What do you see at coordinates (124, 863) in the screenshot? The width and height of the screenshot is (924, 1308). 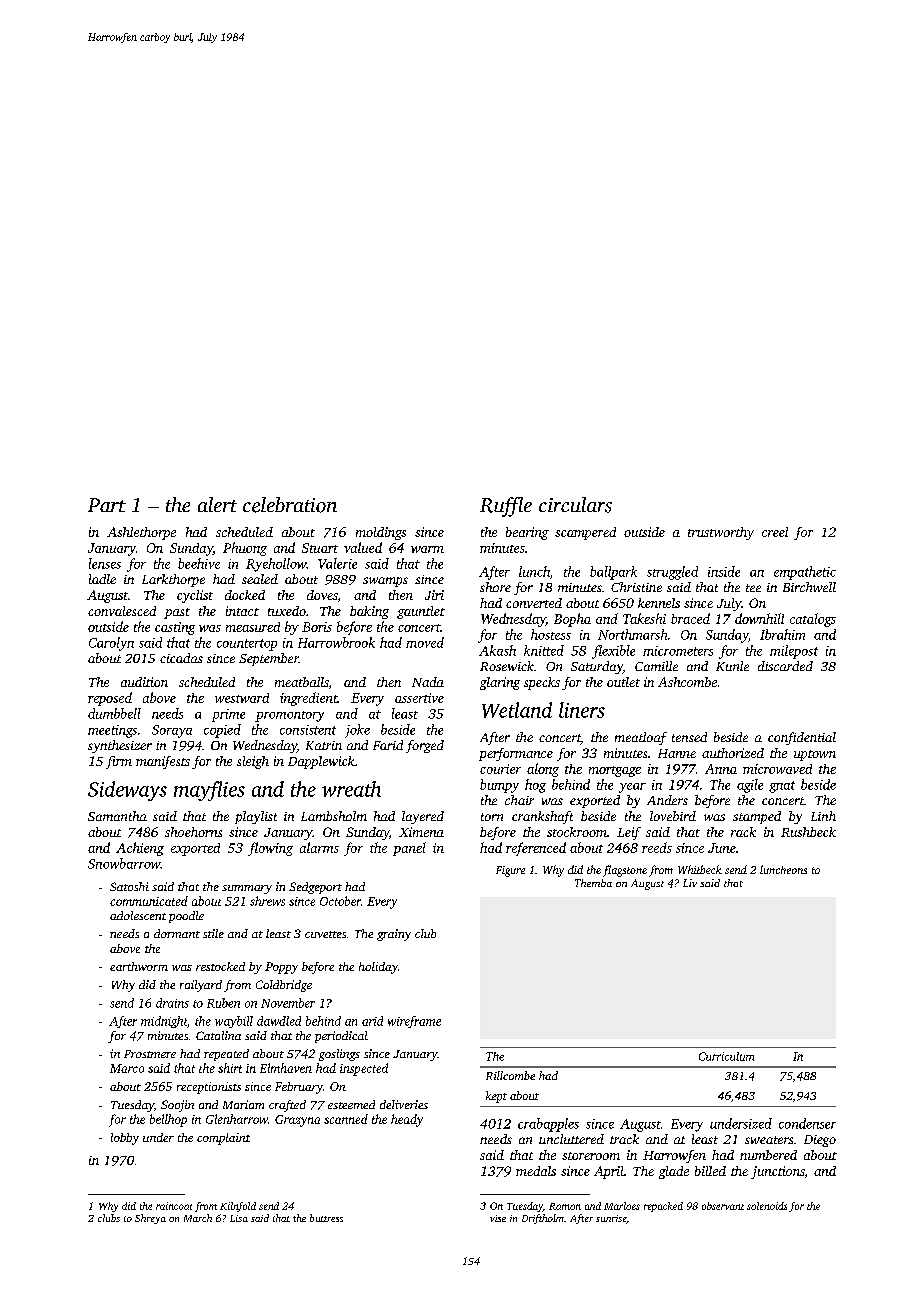 I see `Snowbarrow` at bounding box center [124, 863].
